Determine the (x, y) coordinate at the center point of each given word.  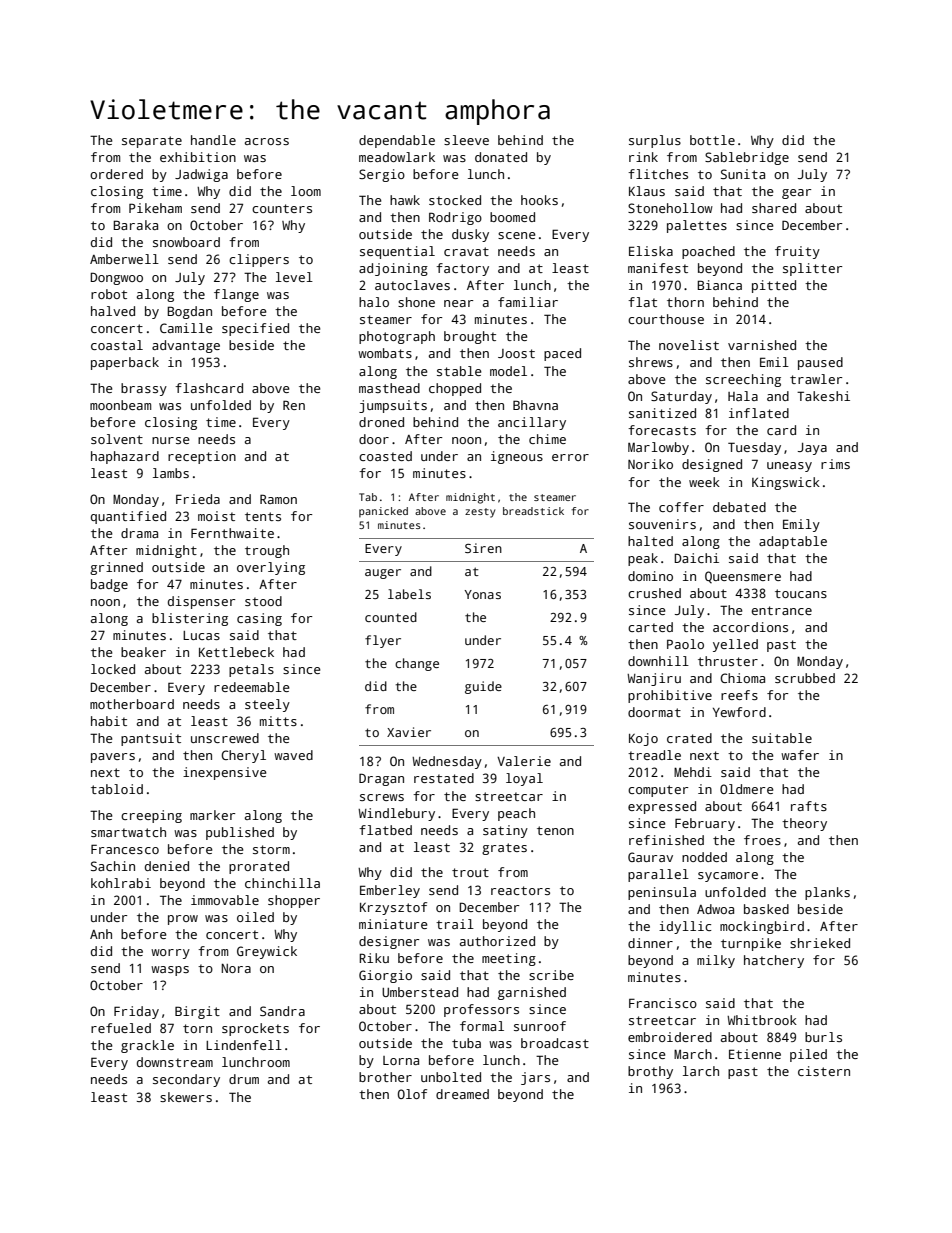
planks (827, 893)
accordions (750, 627)
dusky (470, 235)
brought (470, 337)
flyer (383, 641)
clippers (259, 260)
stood (263, 601)
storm (271, 849)
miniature (393, 924)
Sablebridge (747, 158)
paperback (125, 363)
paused (820, 363)
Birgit (197, 1012)
